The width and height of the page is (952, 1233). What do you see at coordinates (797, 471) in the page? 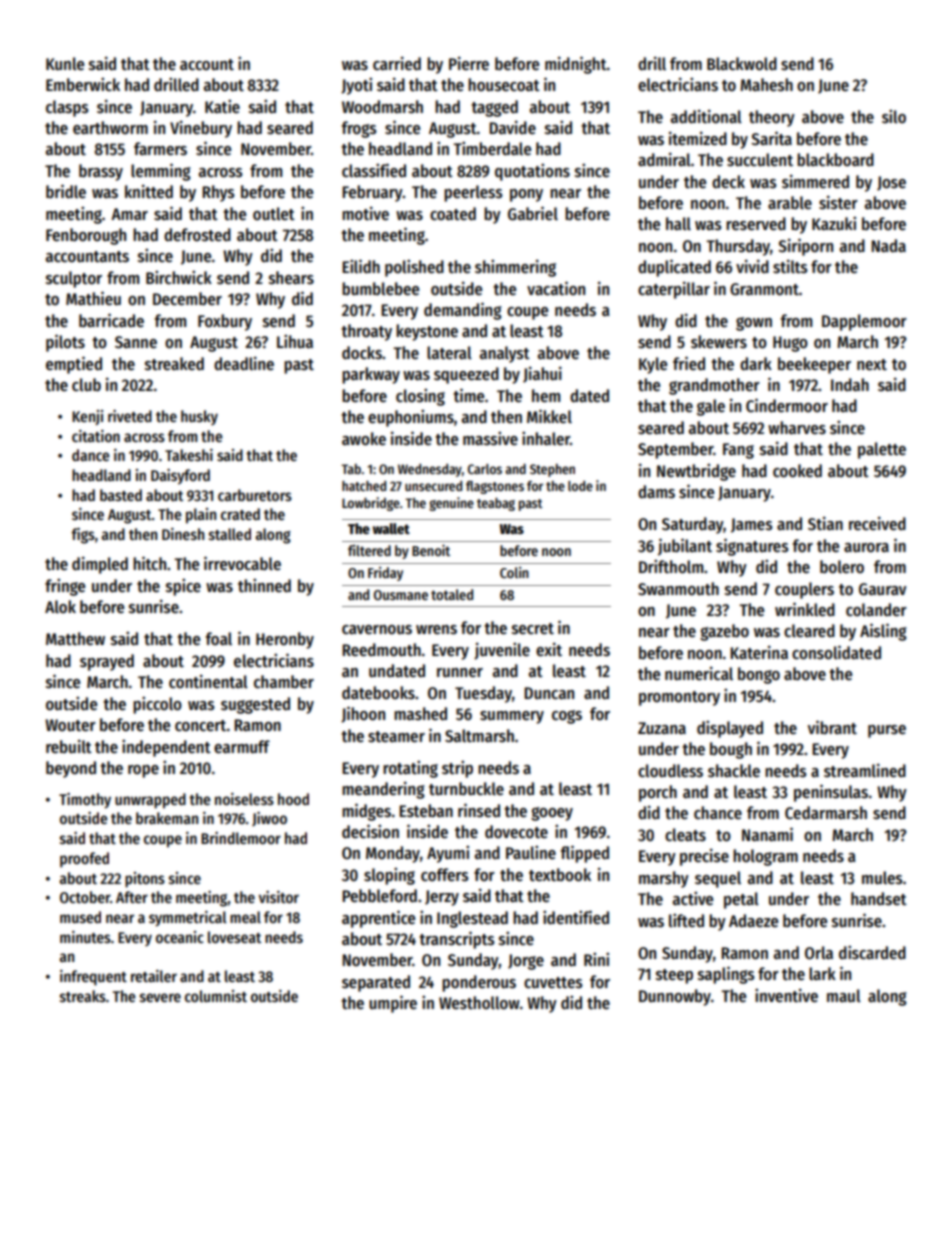
I see `cooked` at bounding box center [797, 471].
